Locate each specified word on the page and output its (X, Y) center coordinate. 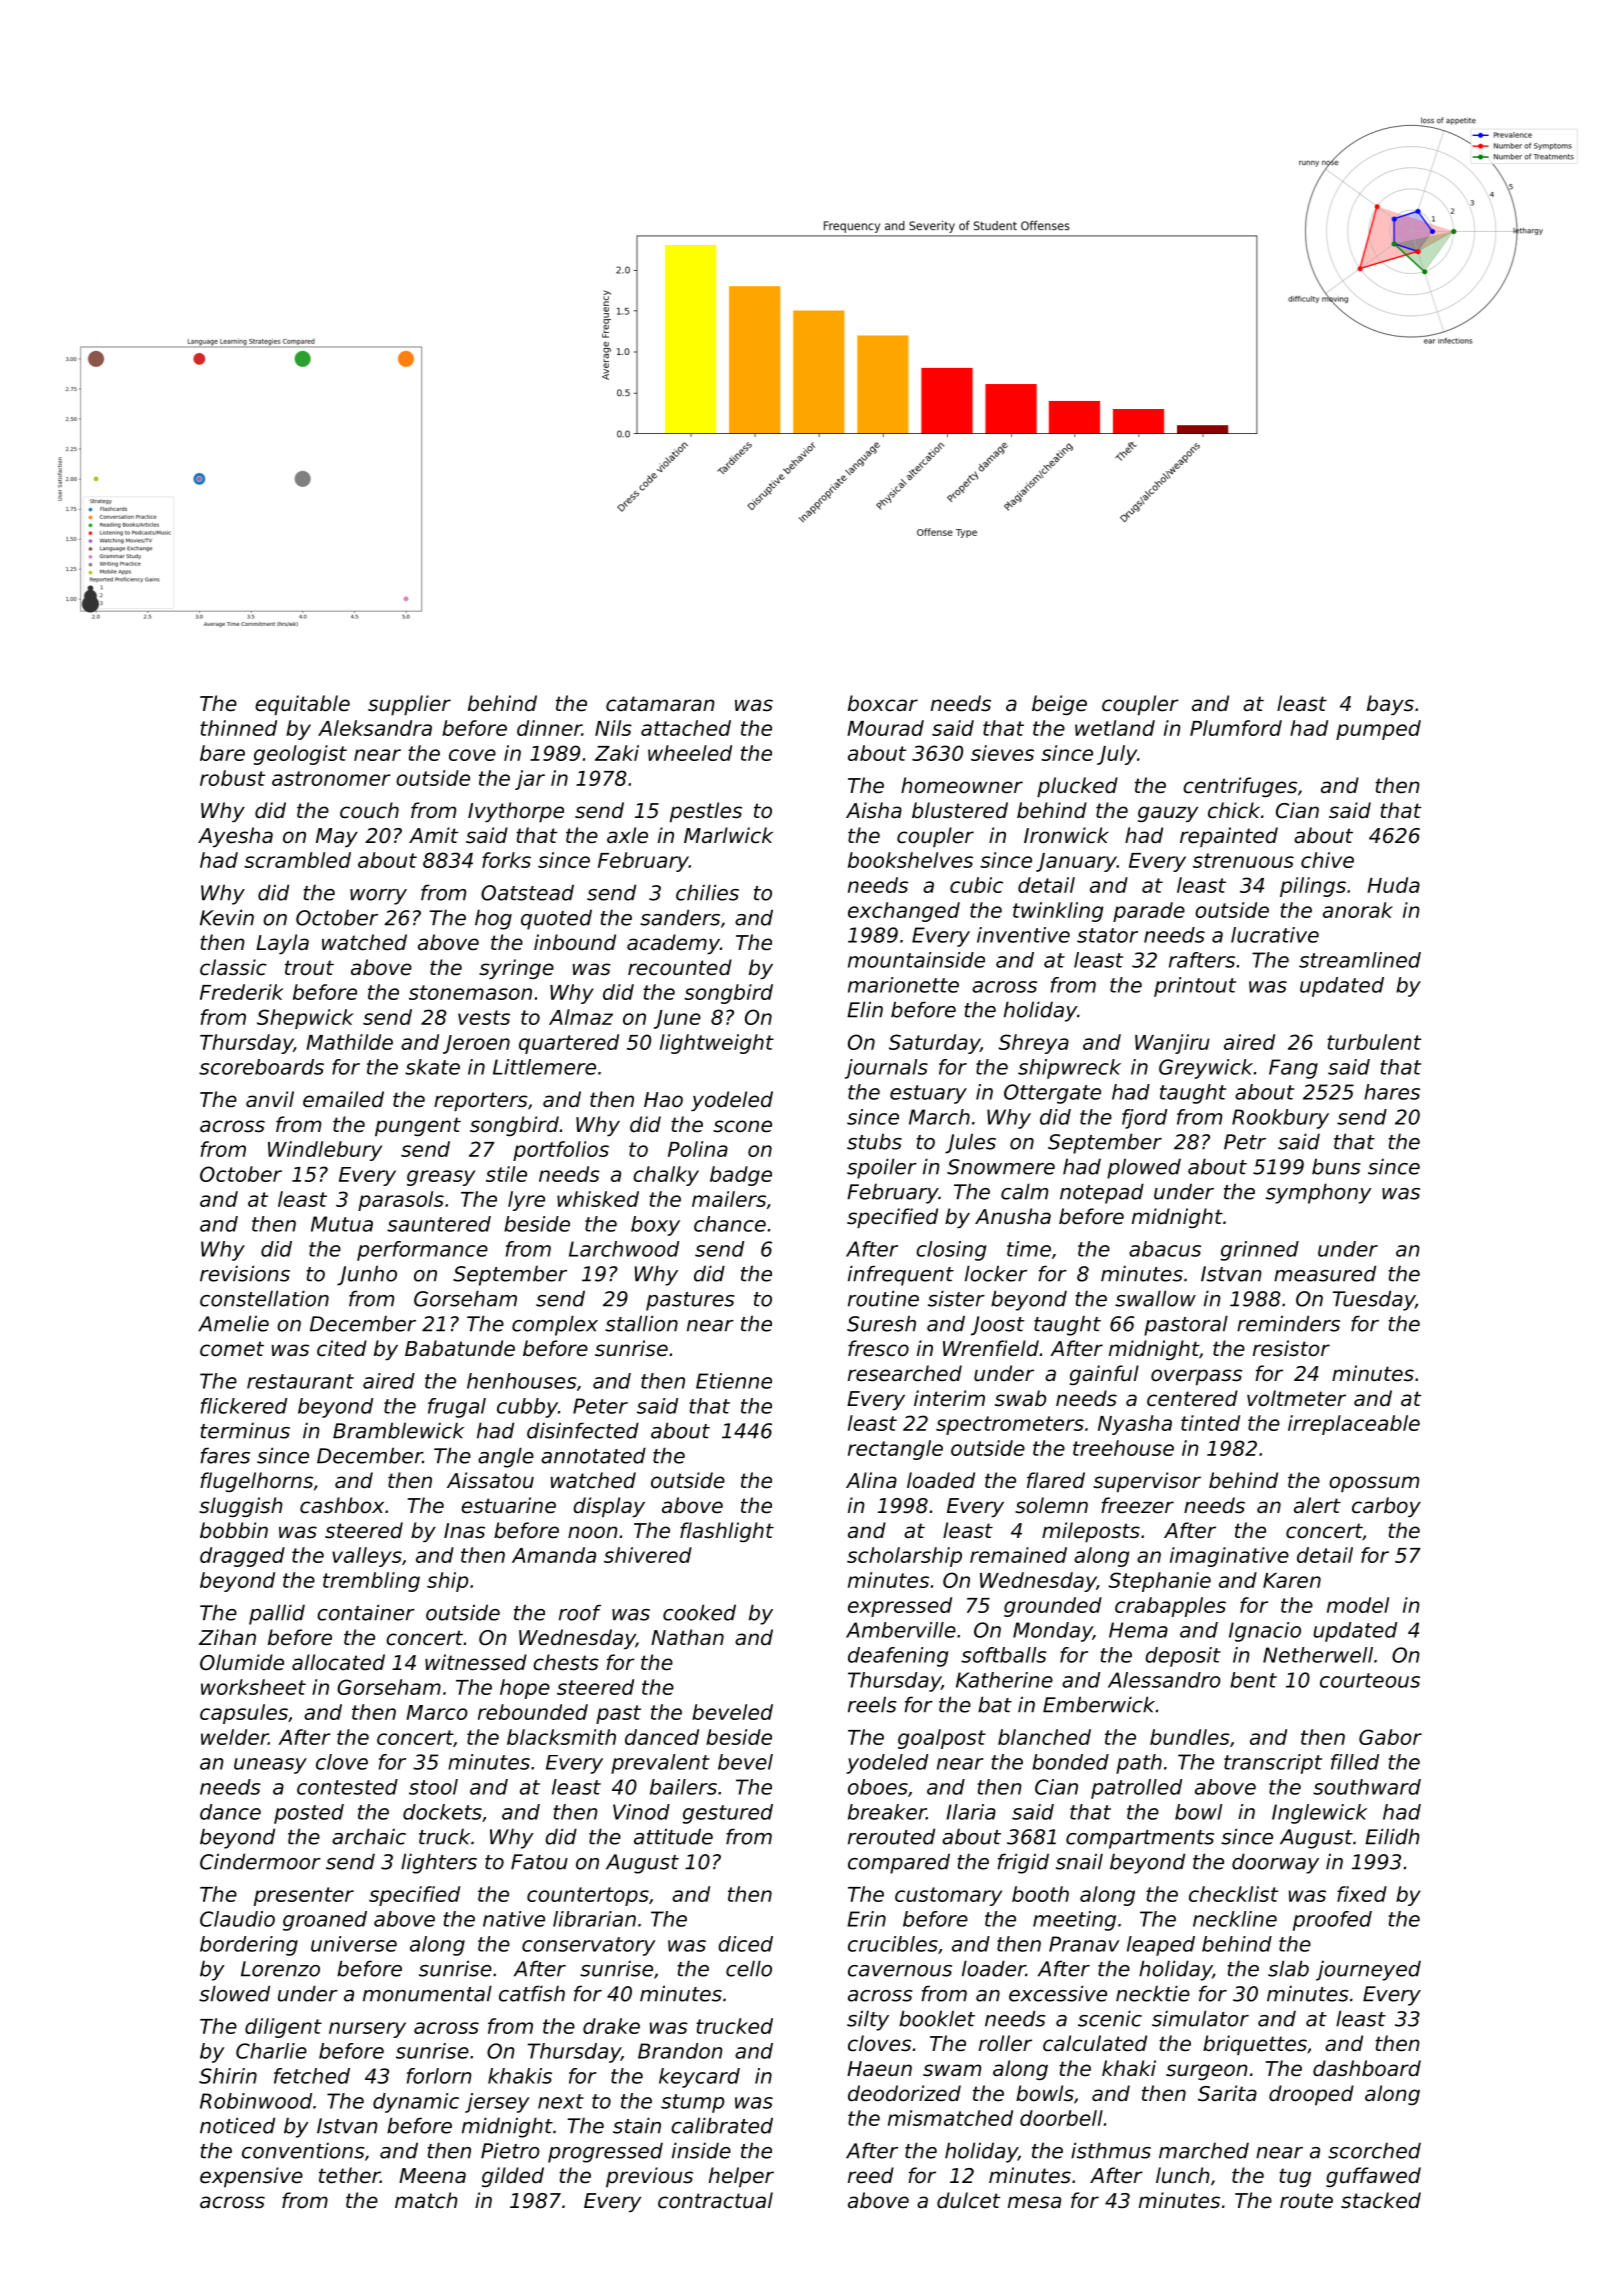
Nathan (687, 1637)
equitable (302, 705)
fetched (312, 2076)
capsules (244, 1714)
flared (1056, 1480)
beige (1059, 705)
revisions (245, 1273)
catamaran (660, 704)
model (1358, 1605)
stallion (641, 1323)
